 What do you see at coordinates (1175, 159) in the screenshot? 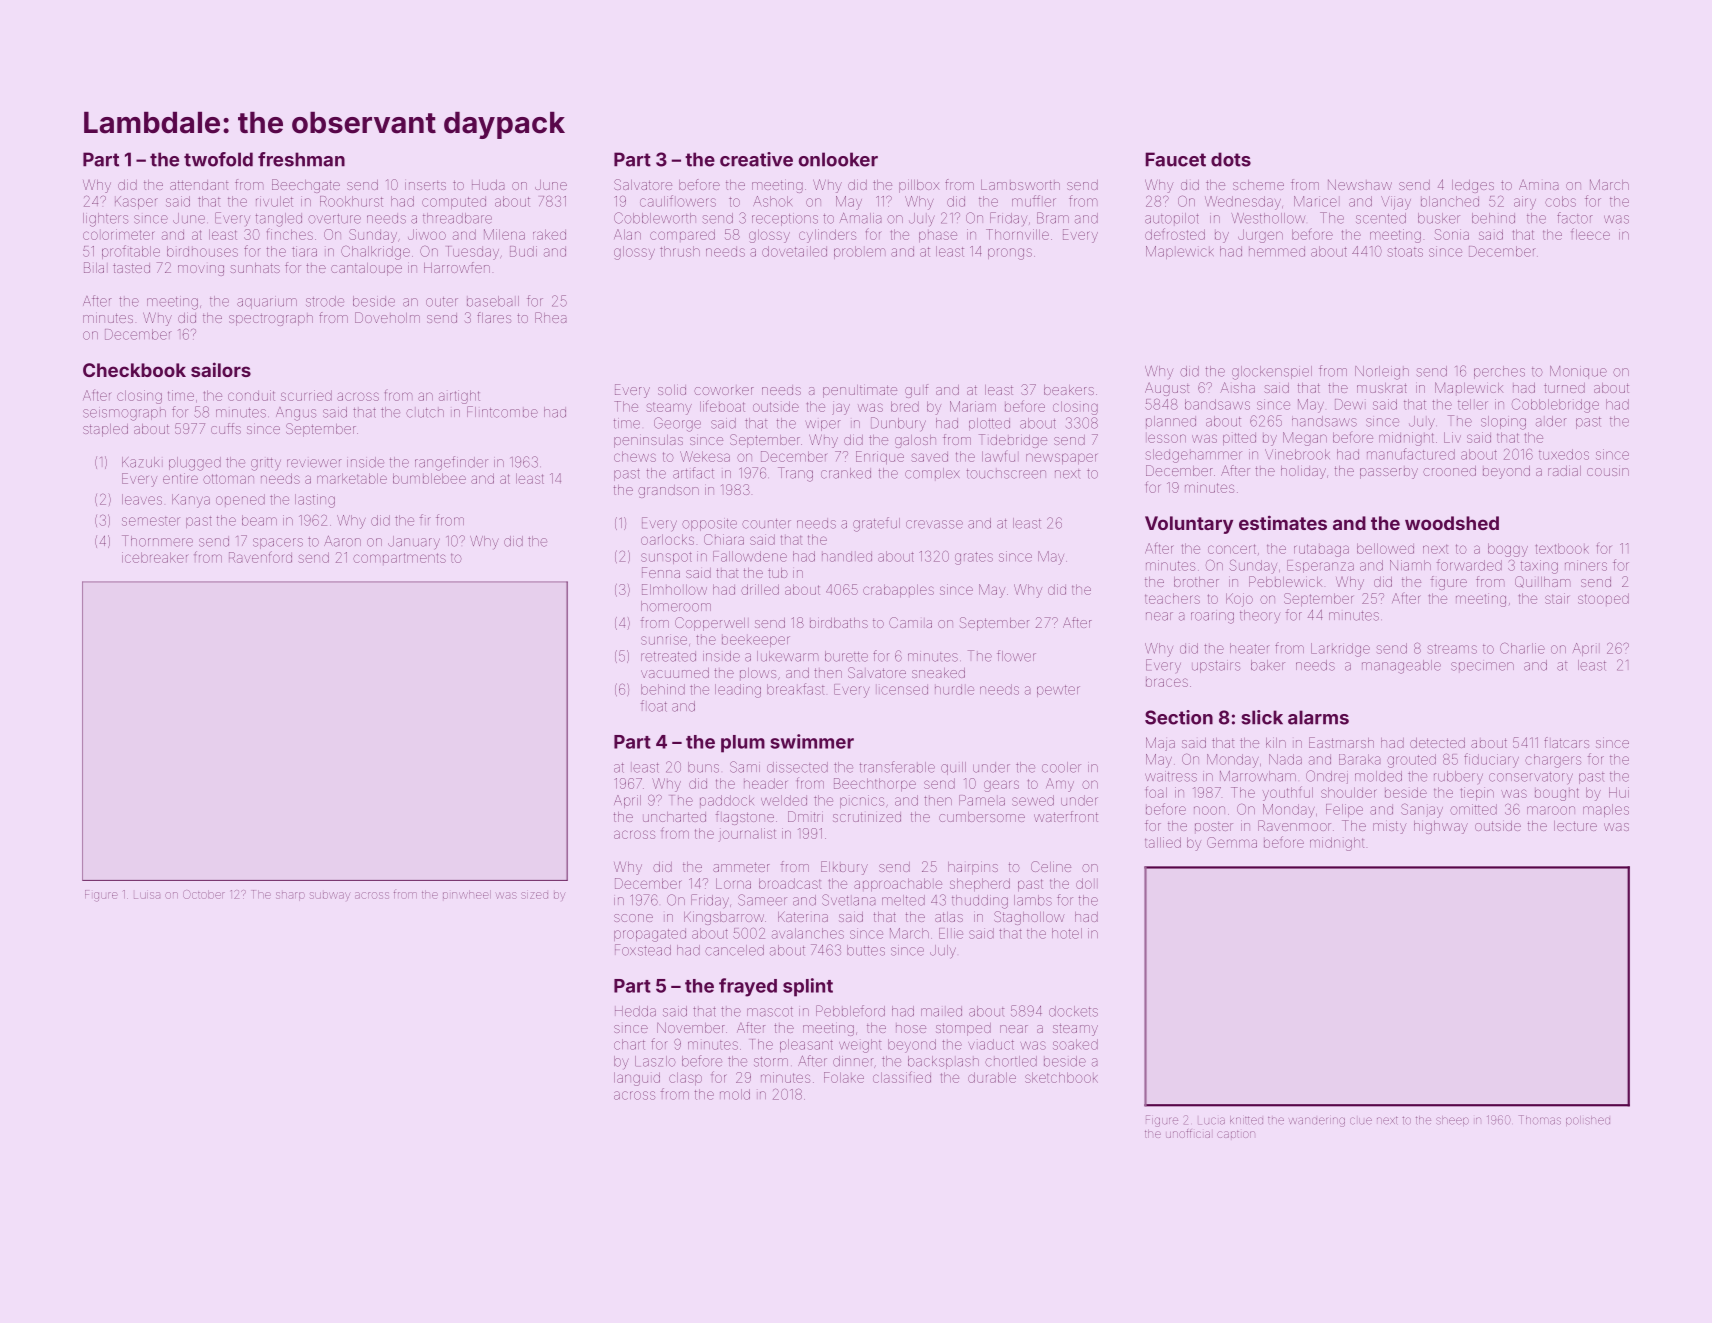
I see `Faucet` at bounding box center [1175, 159].
